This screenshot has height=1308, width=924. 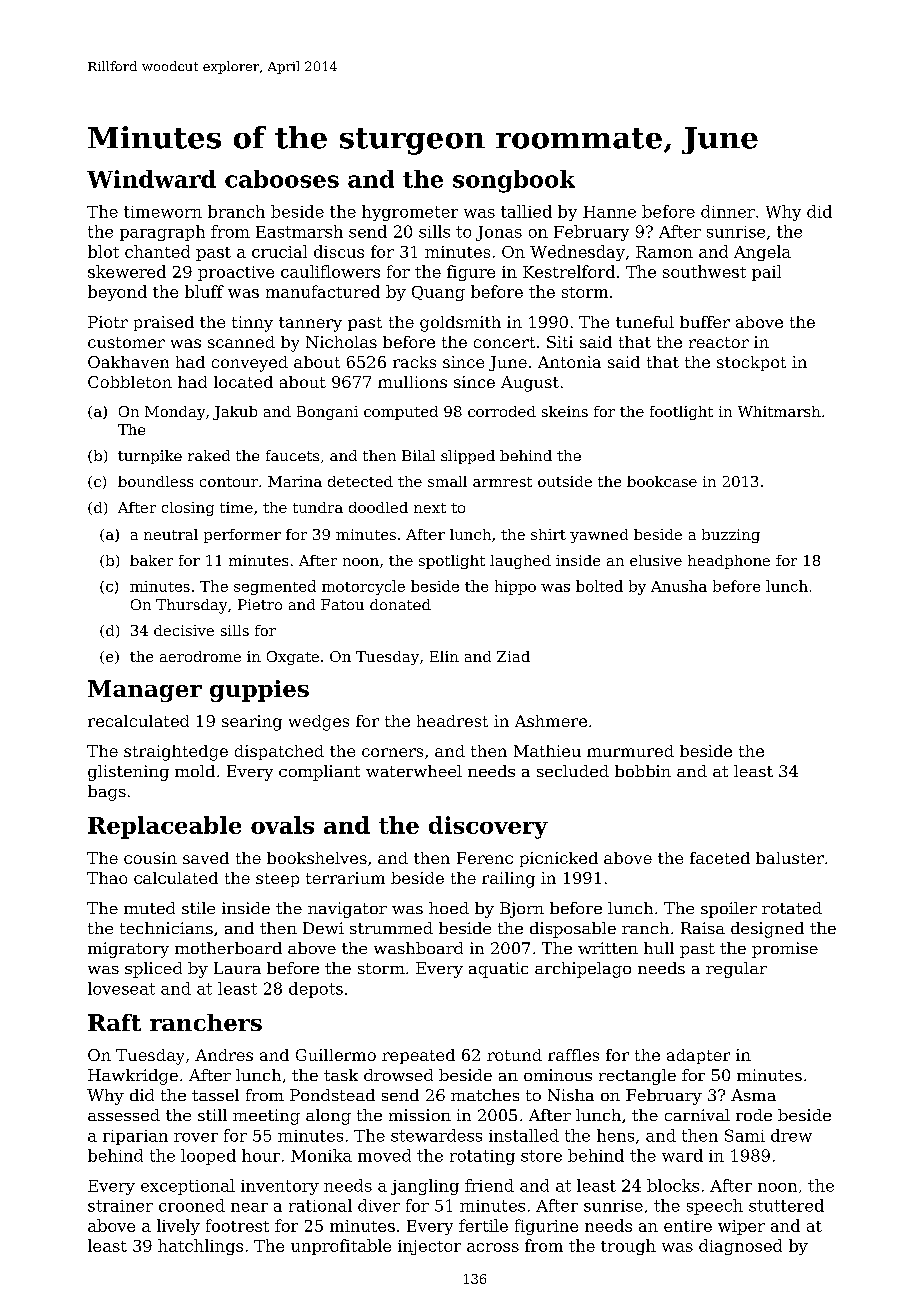 What do you see at coordinates (514, 181) in the screenshot?
I see `songbook` at bounding box center [514, 181].
